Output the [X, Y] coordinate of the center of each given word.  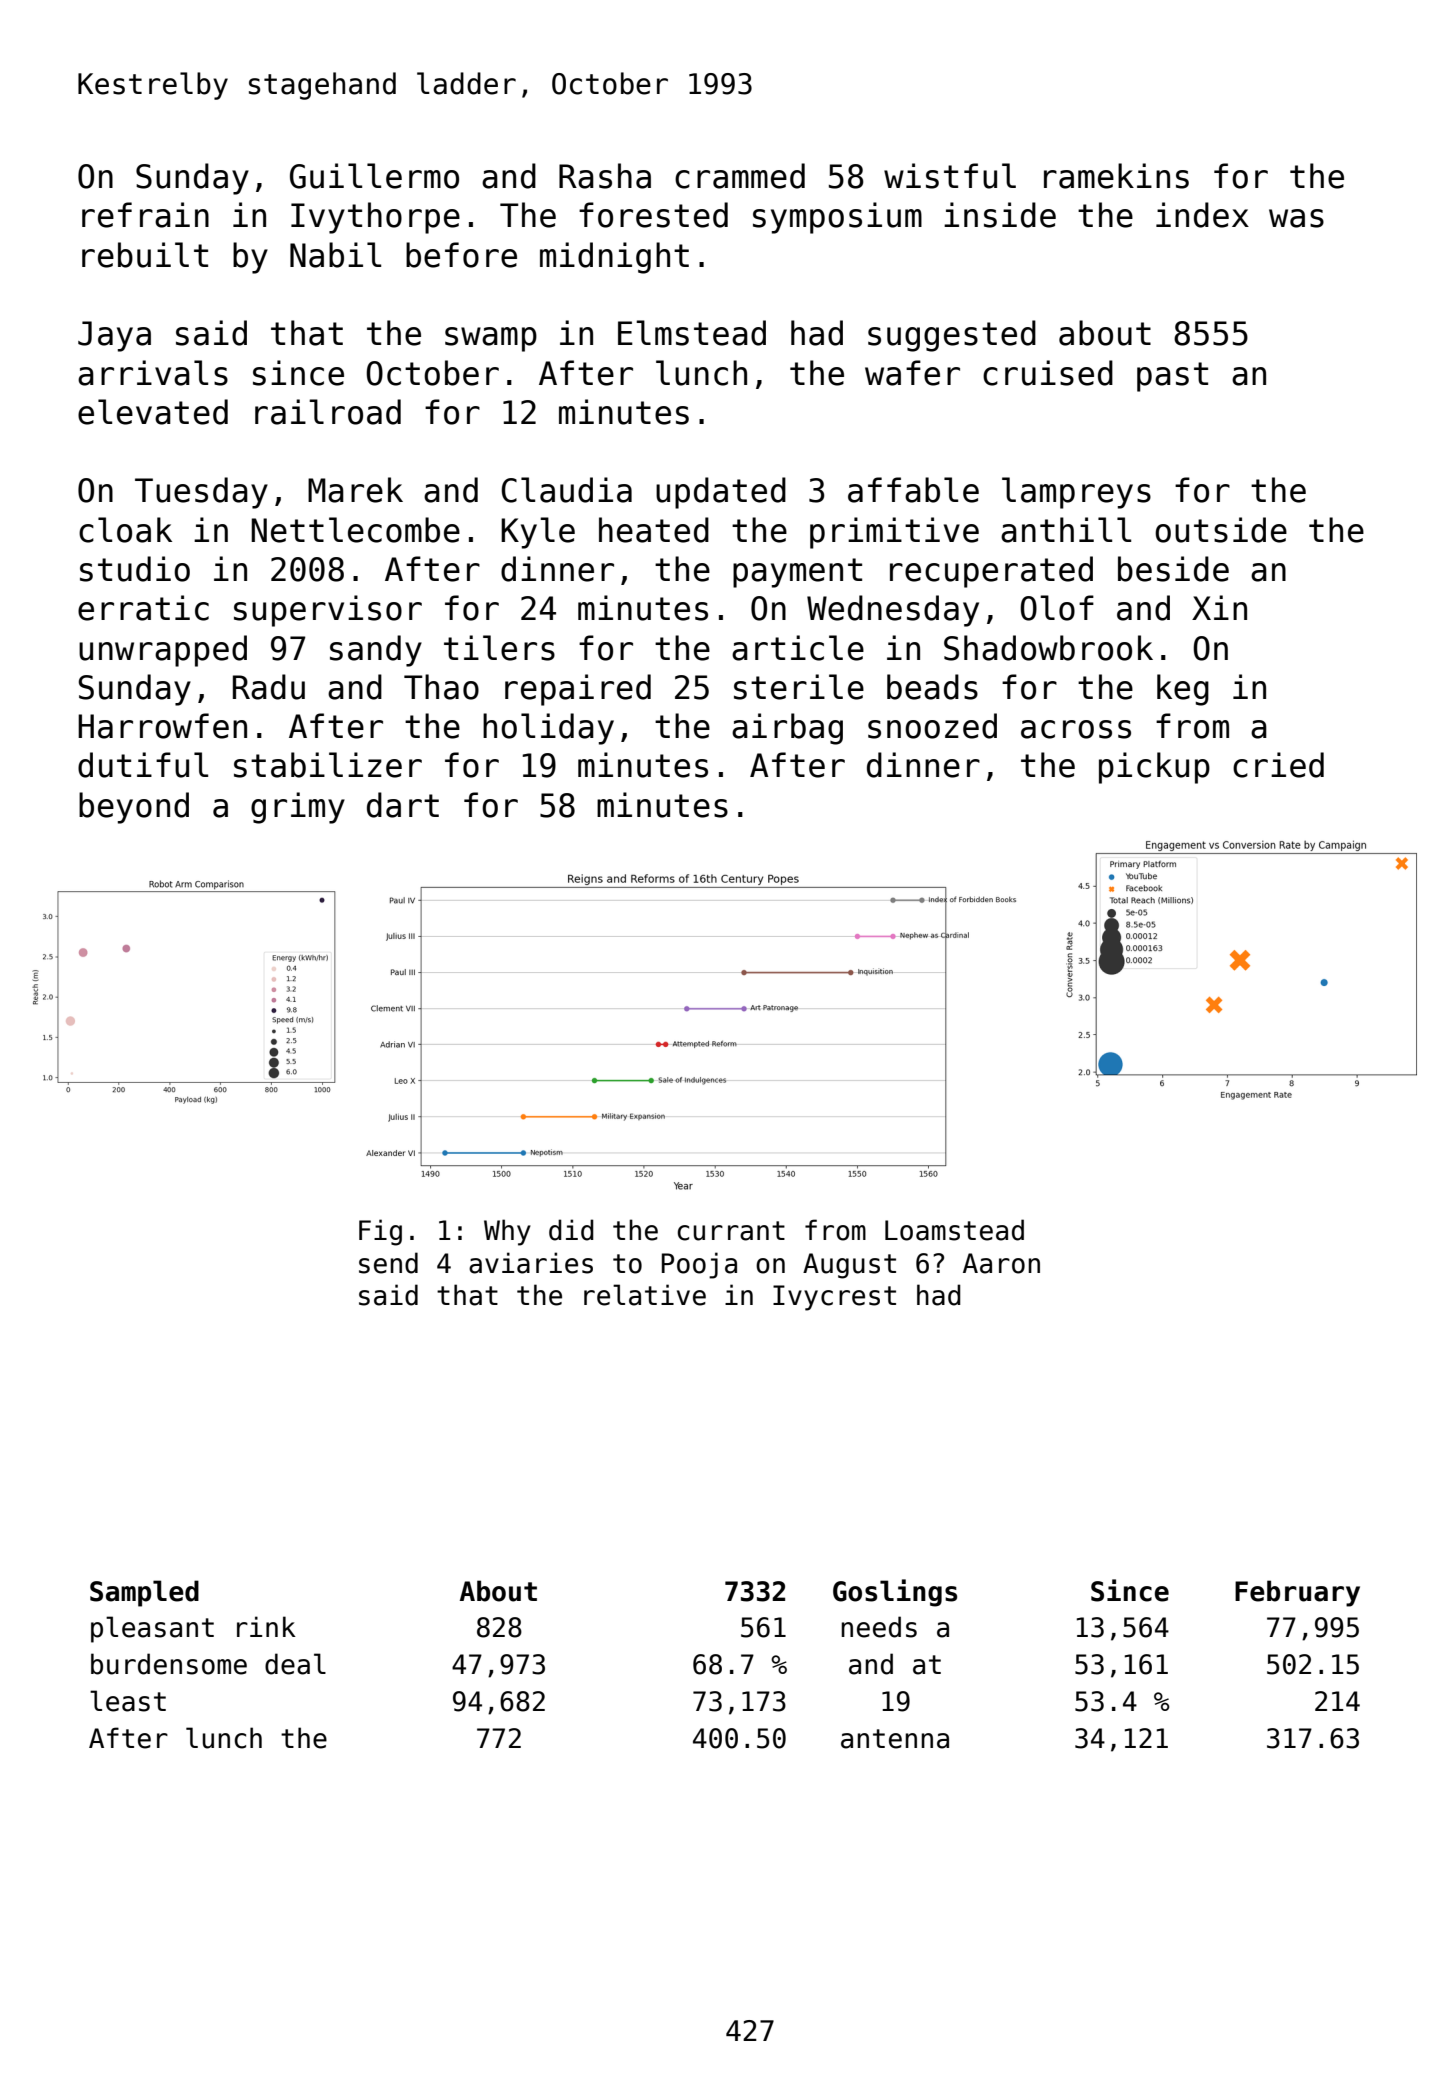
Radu [269, 687]
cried [1278, 765]
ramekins [1116, 176]
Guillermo [374, 176]
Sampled [144, 1593]
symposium [837, 218]
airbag [787, 729]
